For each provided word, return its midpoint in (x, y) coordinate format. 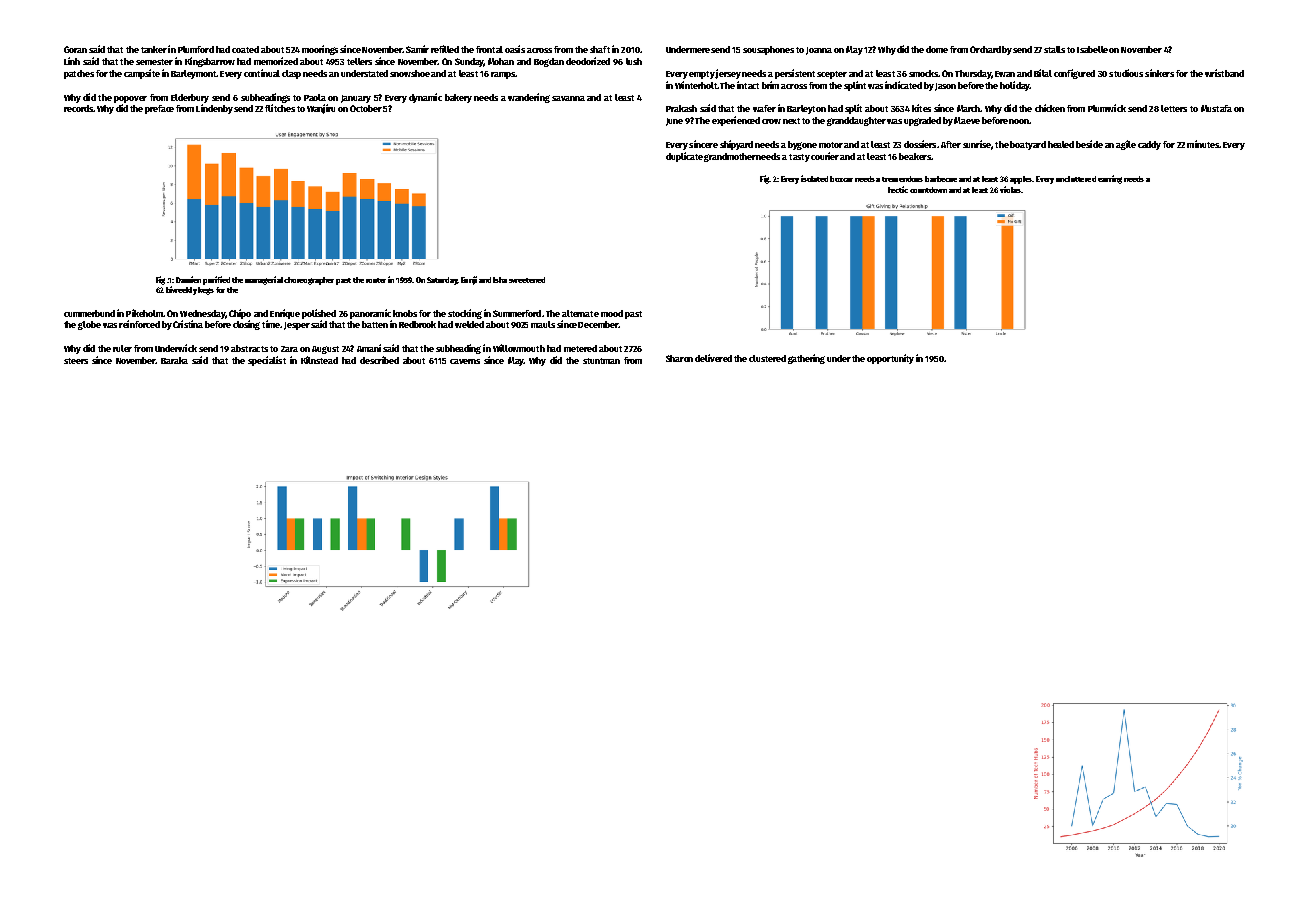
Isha (500, 280)
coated (245, 49)
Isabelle (1092, 49)
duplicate (684, 157)
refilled (445, 49)
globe (89, 325)
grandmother (730, 157)
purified (216, 280)
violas (1010, 189)
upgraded (922, 121)
